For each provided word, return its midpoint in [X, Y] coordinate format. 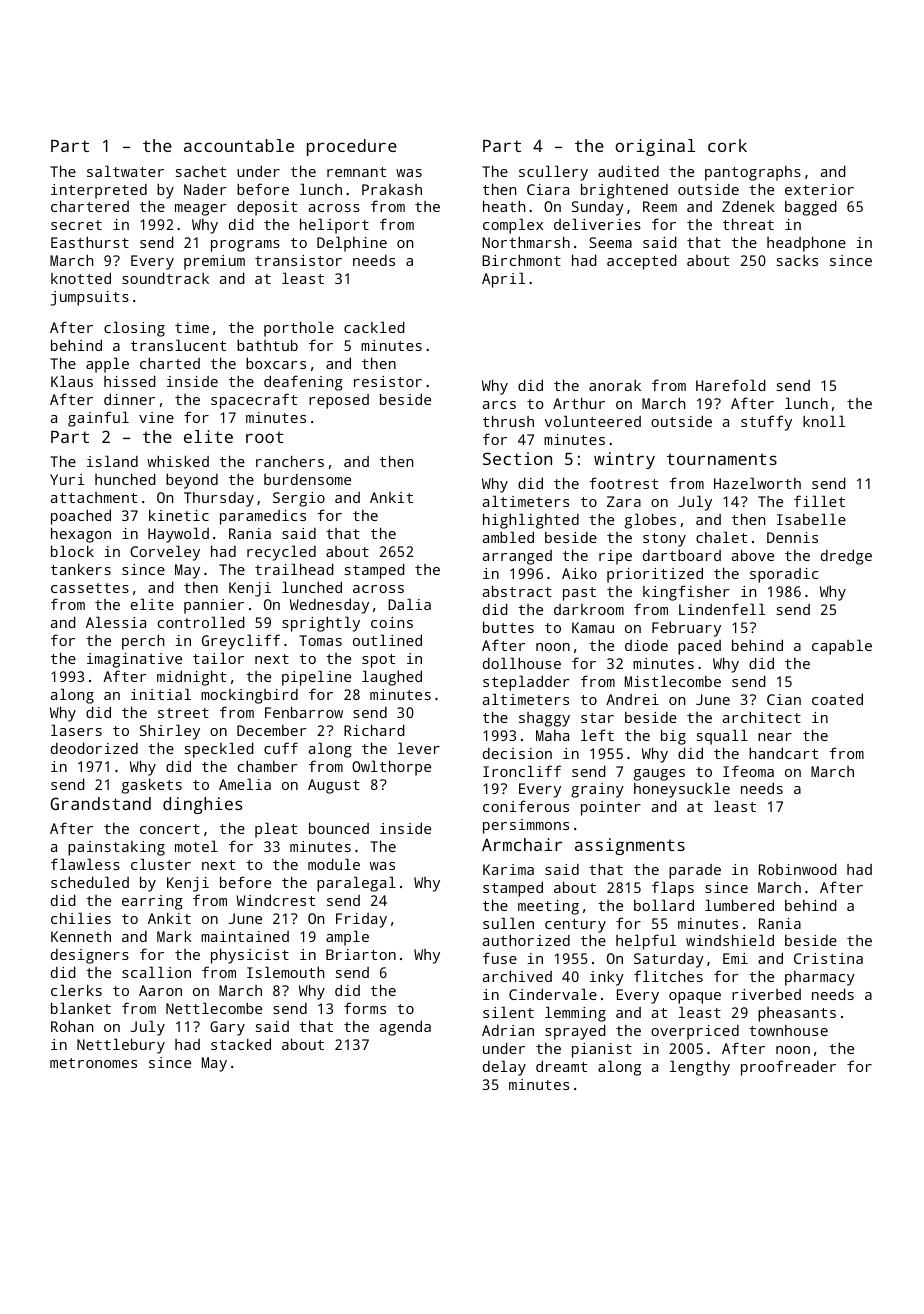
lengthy [700, 1068]
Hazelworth [757, 483]
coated [837, 699]
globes [650, 521]
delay [504, 1068]
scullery [553, 173]
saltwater [125, 171]
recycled [281, 553]
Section [517, 458]
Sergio [299, 499]
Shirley [170, 732]
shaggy [544, 719]
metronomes [93, 1063]
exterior [819, 189]
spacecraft [254, 401]
